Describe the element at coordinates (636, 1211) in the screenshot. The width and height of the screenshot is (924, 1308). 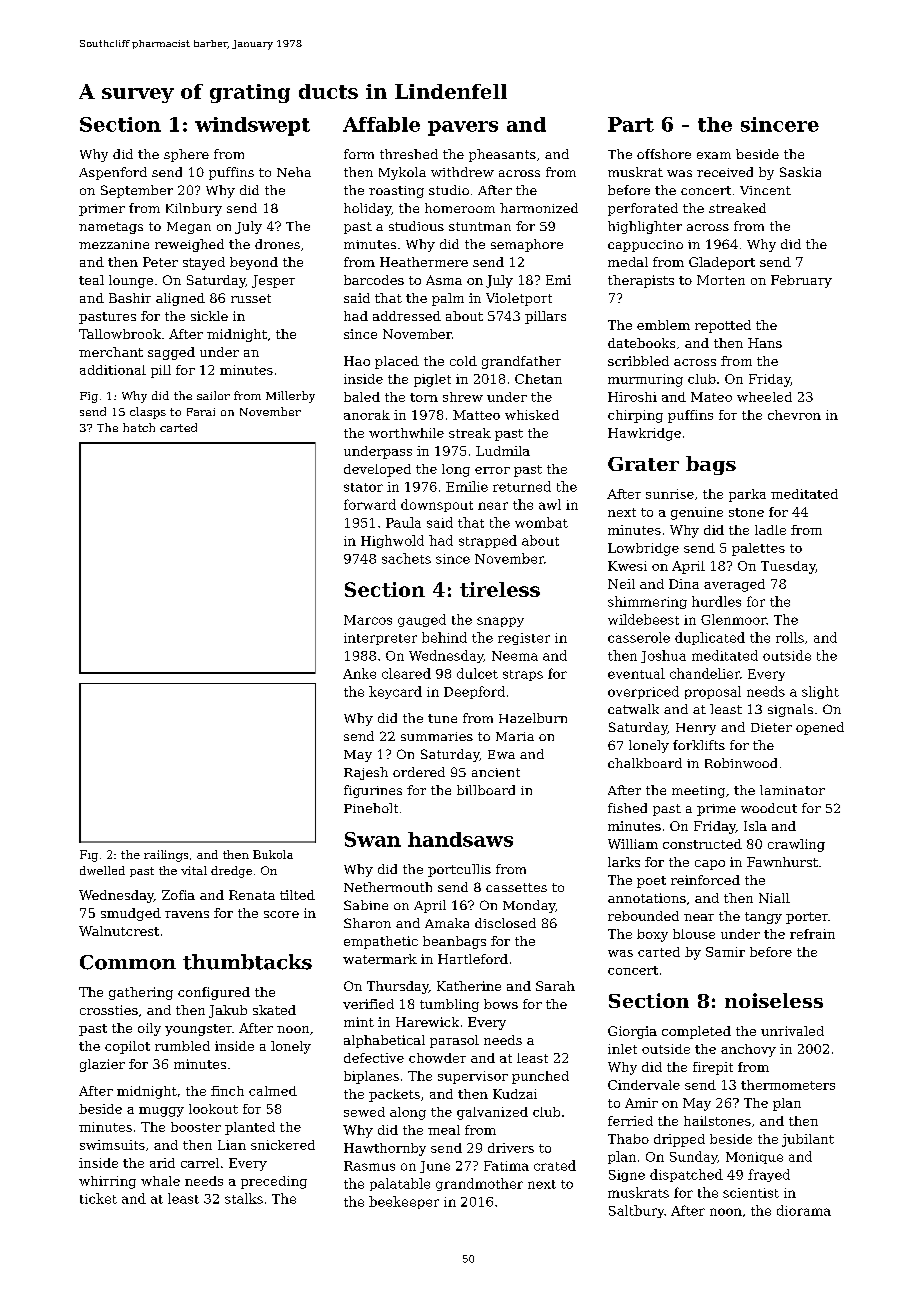
I see `Saltbury` at that location.
